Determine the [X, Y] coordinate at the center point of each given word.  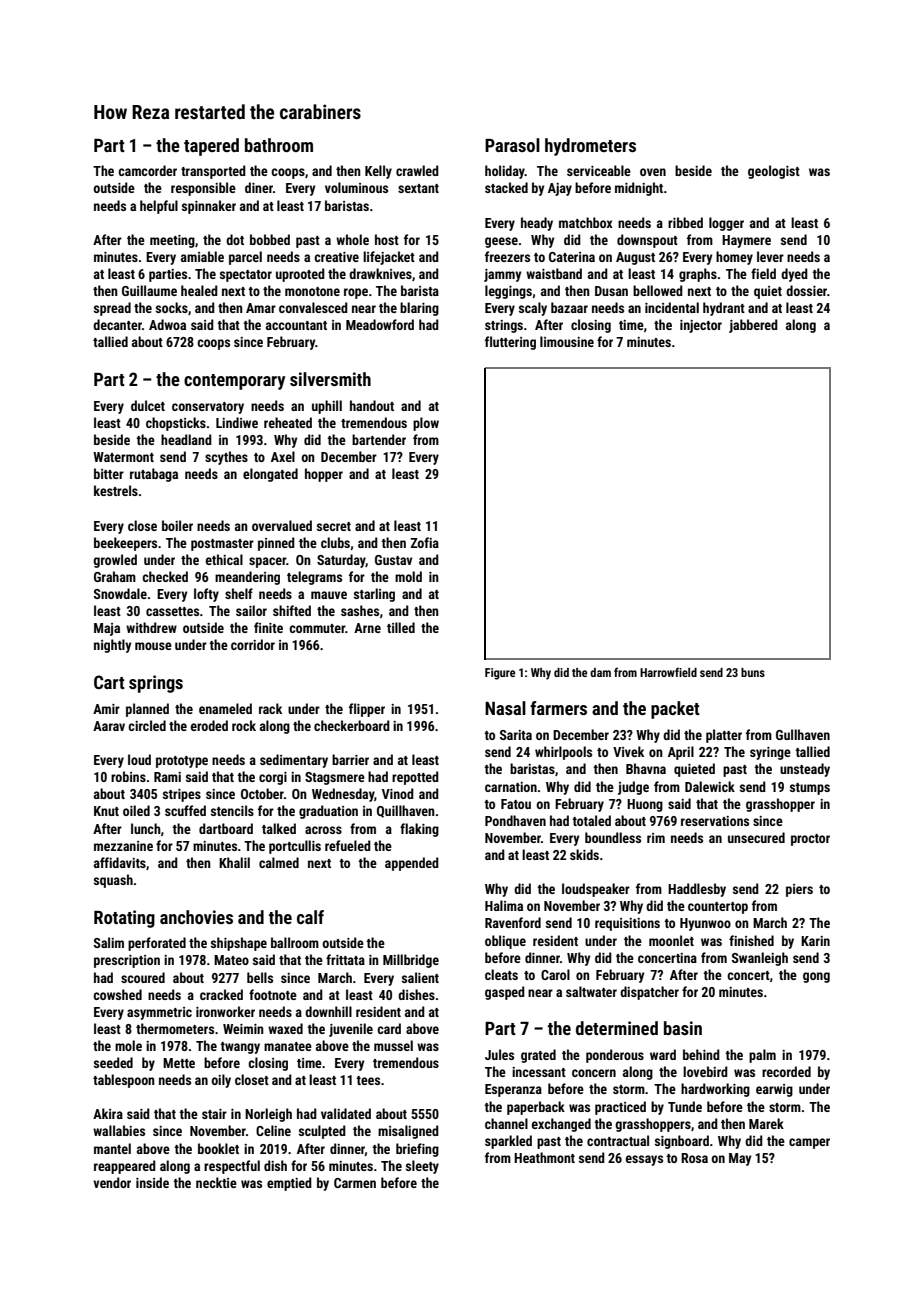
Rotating [124, 919]
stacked [506, 187]
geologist [774, 172]
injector [701, 326]
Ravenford [513, 922]
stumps [810, 789]
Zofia [424, 542]
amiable [202, 256]
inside [152, 1182]
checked [165, 576]
